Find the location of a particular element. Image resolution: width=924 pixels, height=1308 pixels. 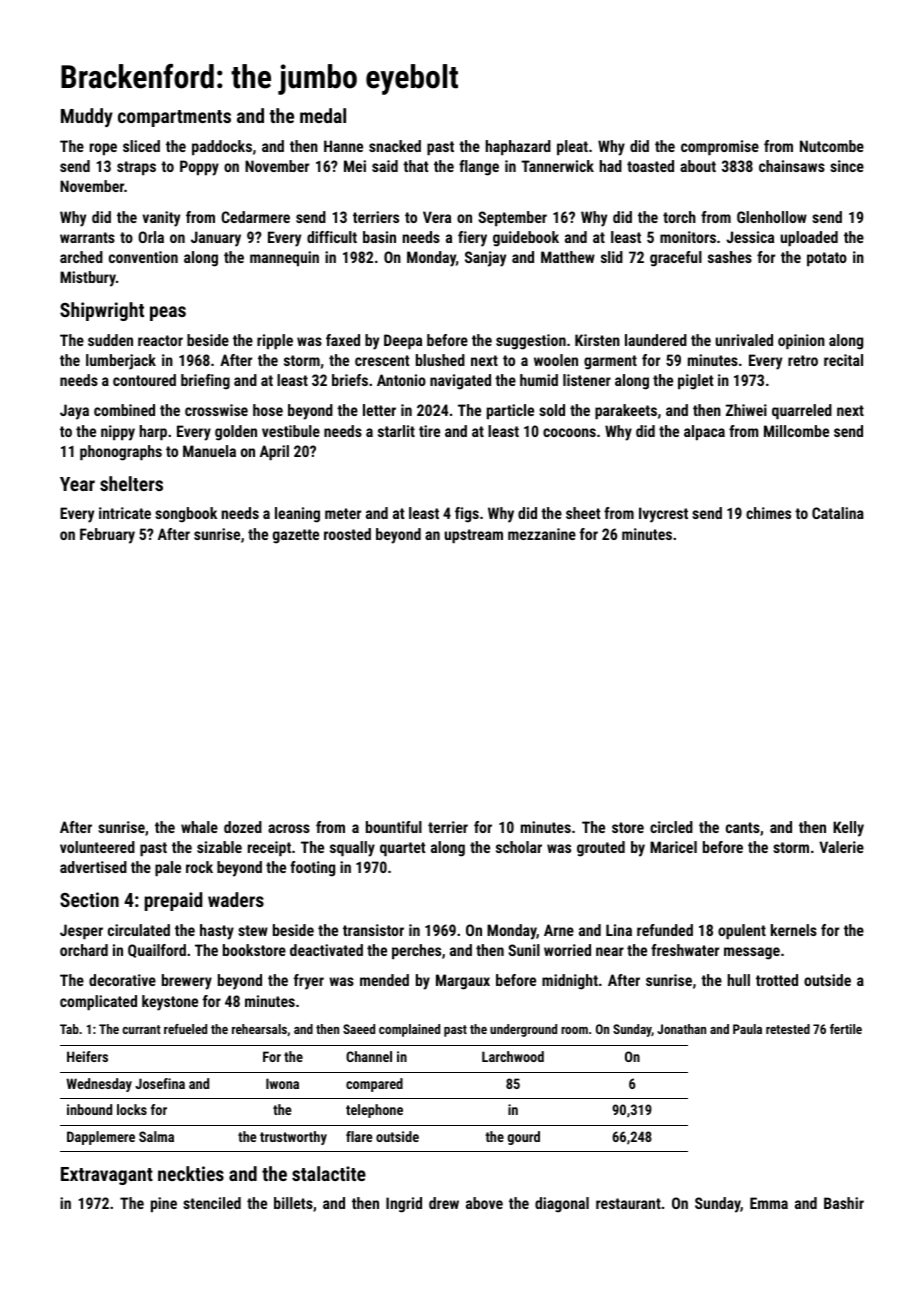

said is located at coordinates (385, 166).
